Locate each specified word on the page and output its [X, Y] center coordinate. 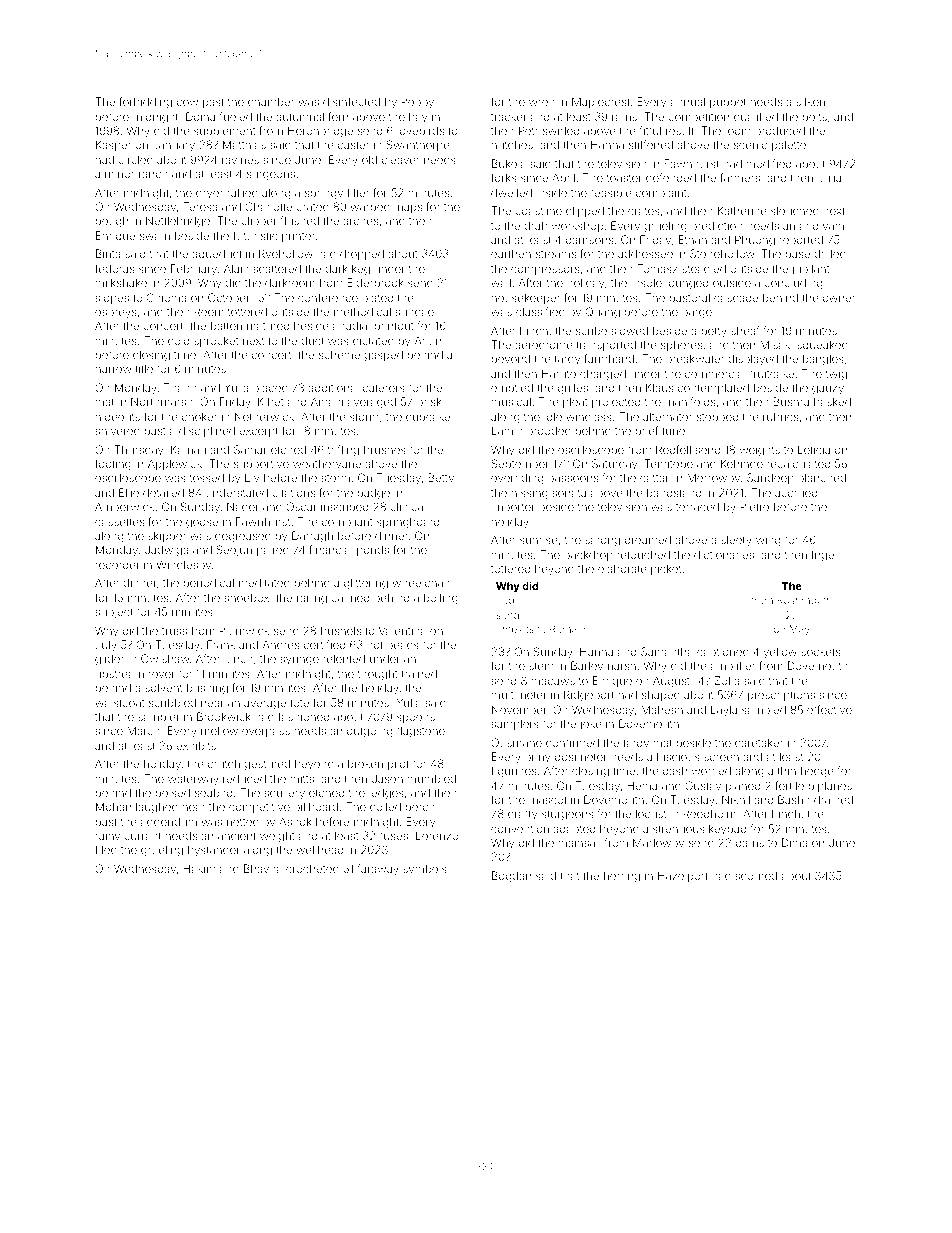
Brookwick [224, 716]
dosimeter [581, 756]
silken [810, 101]
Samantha [667, 651]
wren [542, 102]
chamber [271, 101]
